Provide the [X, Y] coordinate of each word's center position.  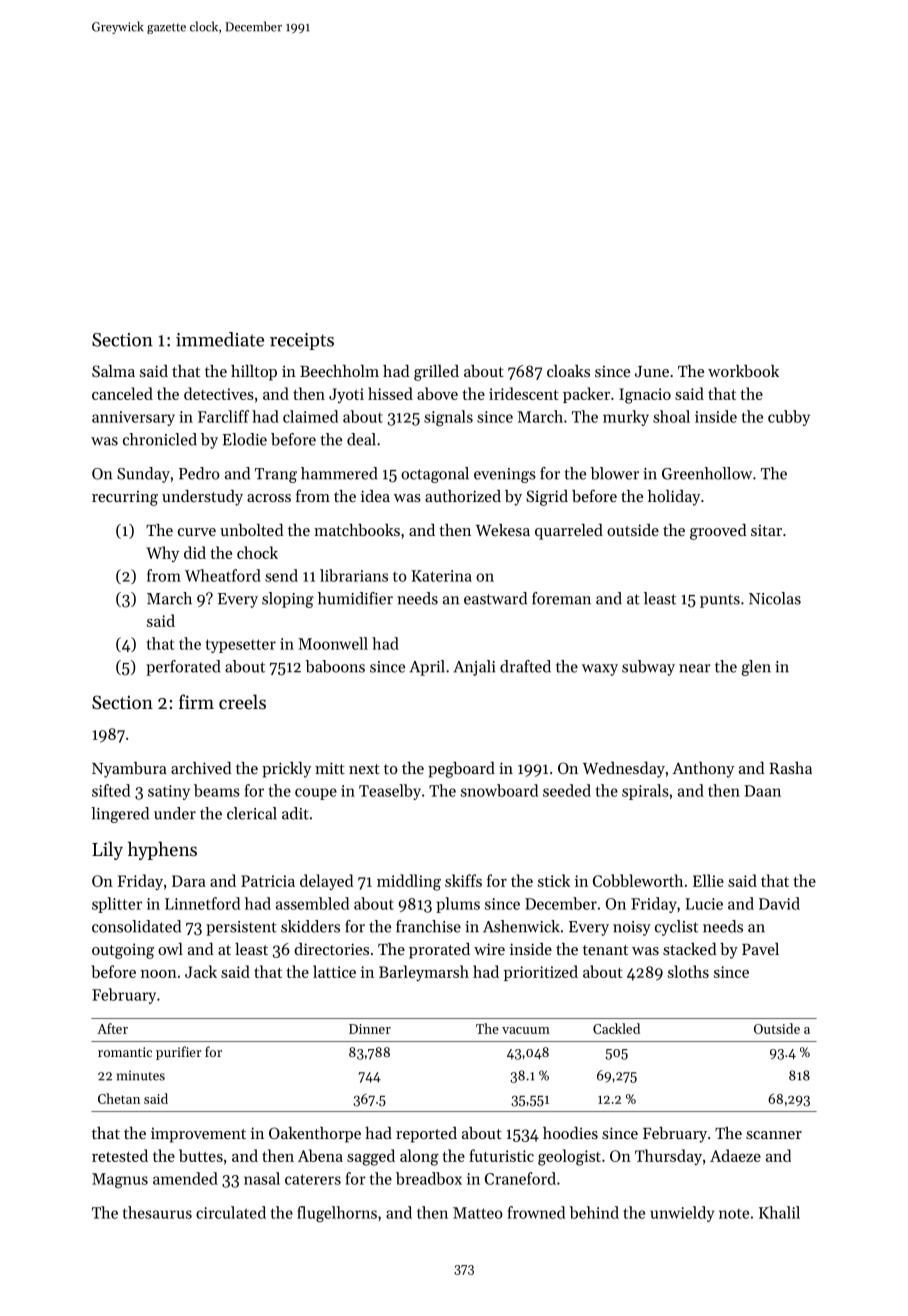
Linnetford [202, 903]
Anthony [703, 770]
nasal [262, 1178]
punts [720, 601]
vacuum [526, 1030]
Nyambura [129, 770]
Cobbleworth [638, 880]
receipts [302, 341]
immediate [220, 339]
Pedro [199, 473]
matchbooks [357, 530]
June [652, 371]
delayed [327, 882]
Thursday [668, 1157]
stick [554, 880]
